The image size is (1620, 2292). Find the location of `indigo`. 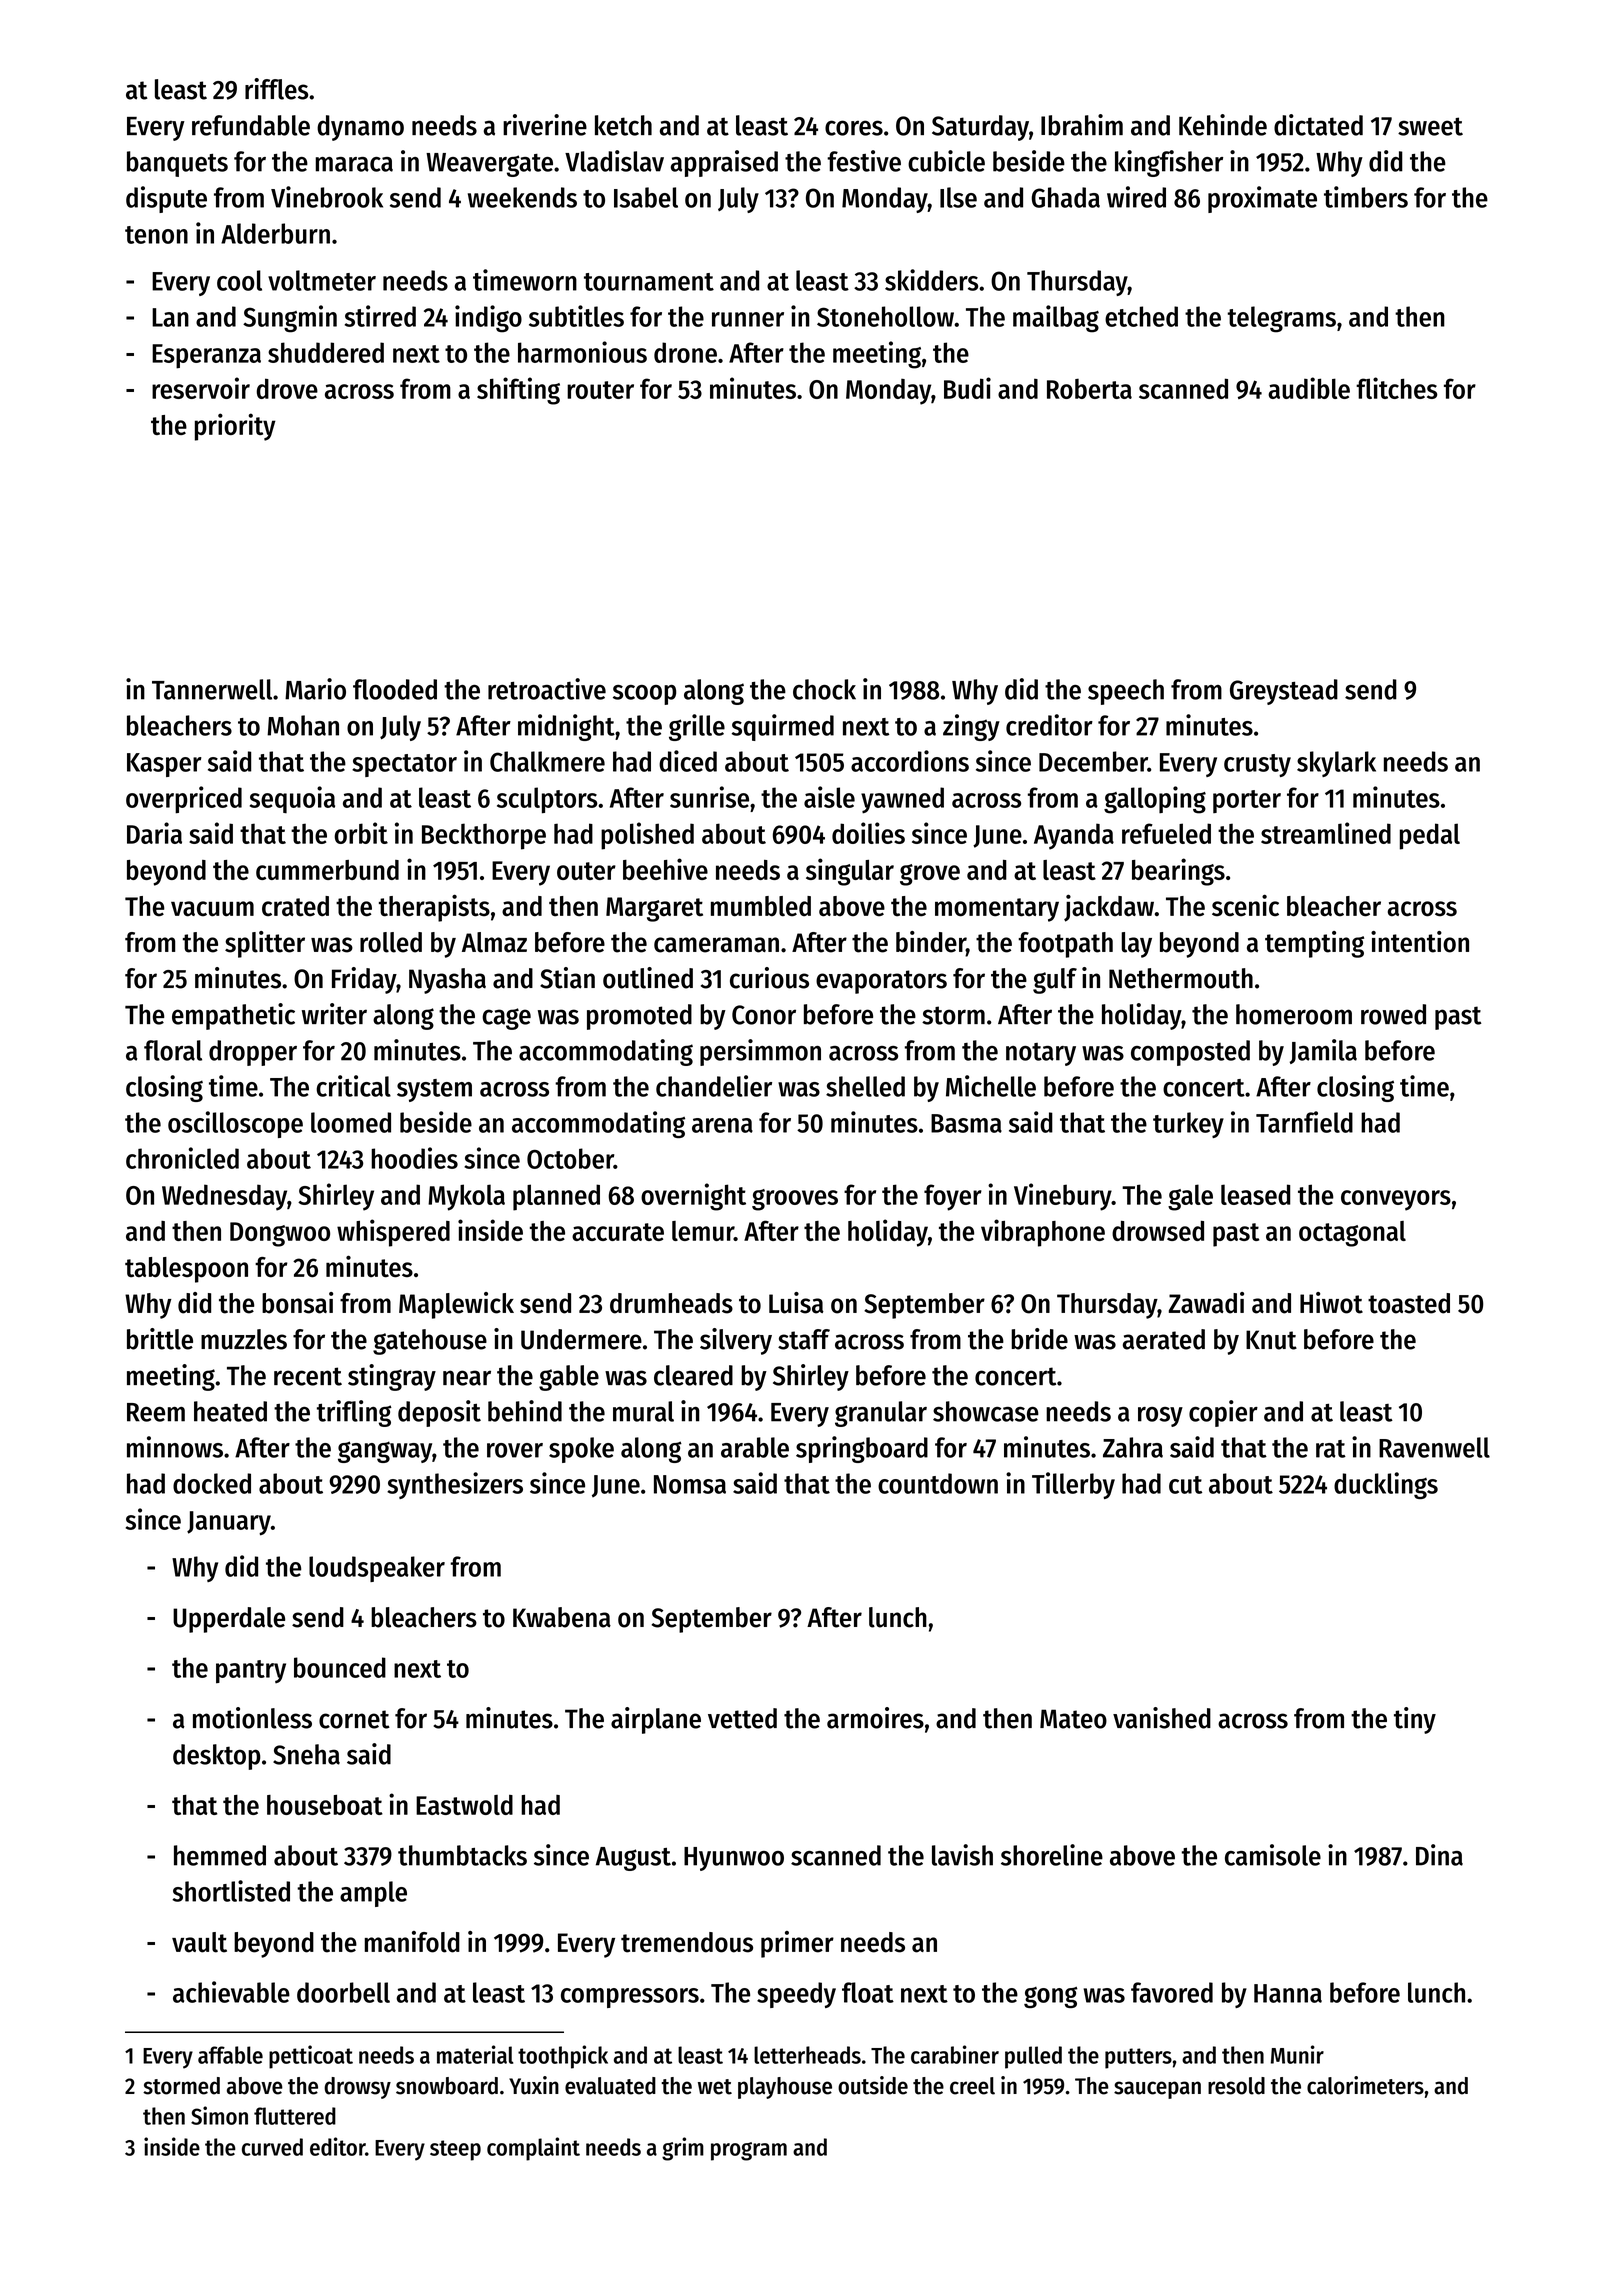

indigo is located at coordinates (488, 319).
